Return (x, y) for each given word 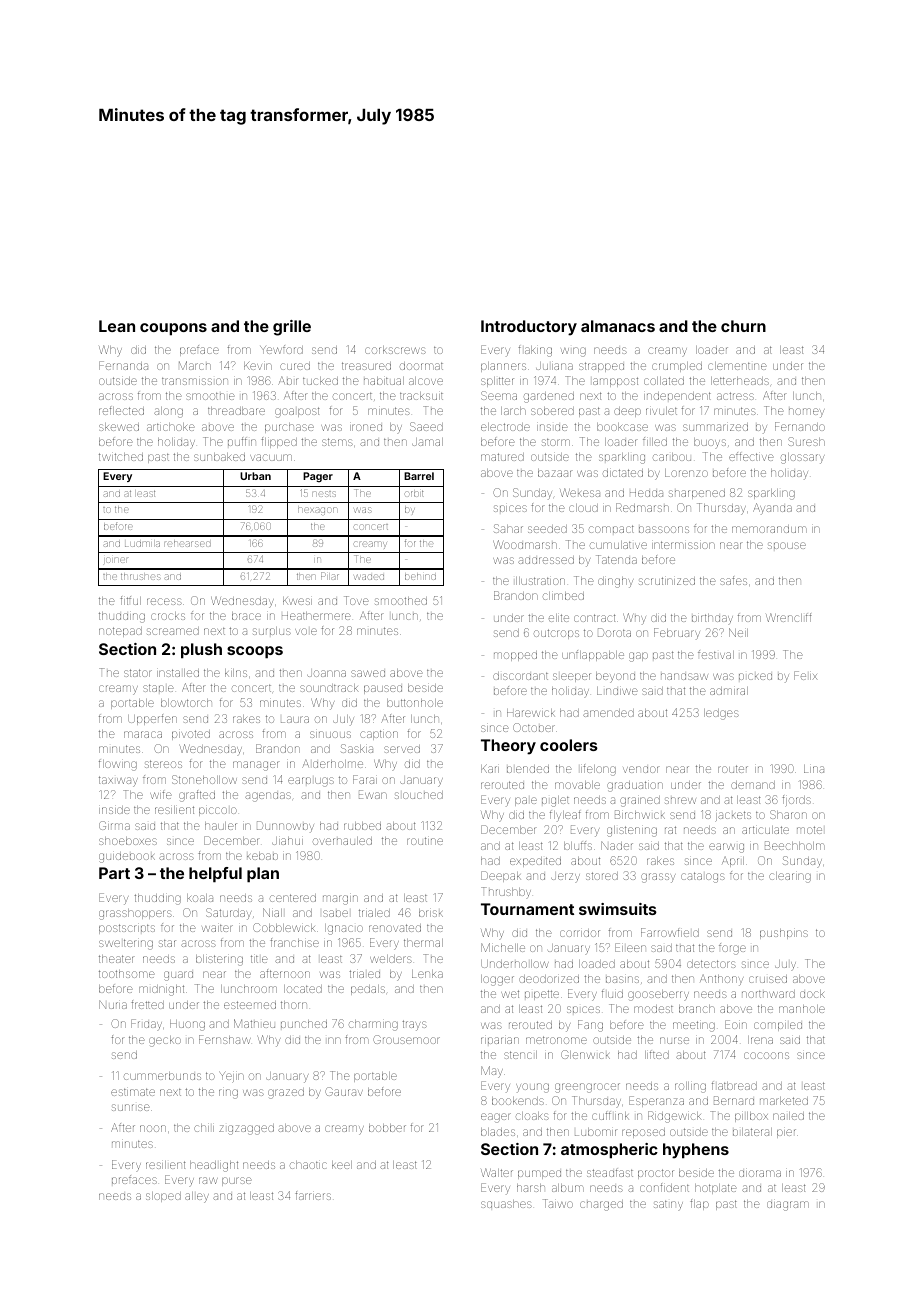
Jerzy (565, 878)
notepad (120, 632)
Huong (187, 1025)
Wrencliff (789, 617)
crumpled (677, 367)
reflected (121, 410)
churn (743, 326)
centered (293, 898)
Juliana (554, 366)
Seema (499, 395)
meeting (694, 1026)
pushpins (784, 934)
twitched (121, 457)
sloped (163, 1197)
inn (334, 1040)
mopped (515, 656)
